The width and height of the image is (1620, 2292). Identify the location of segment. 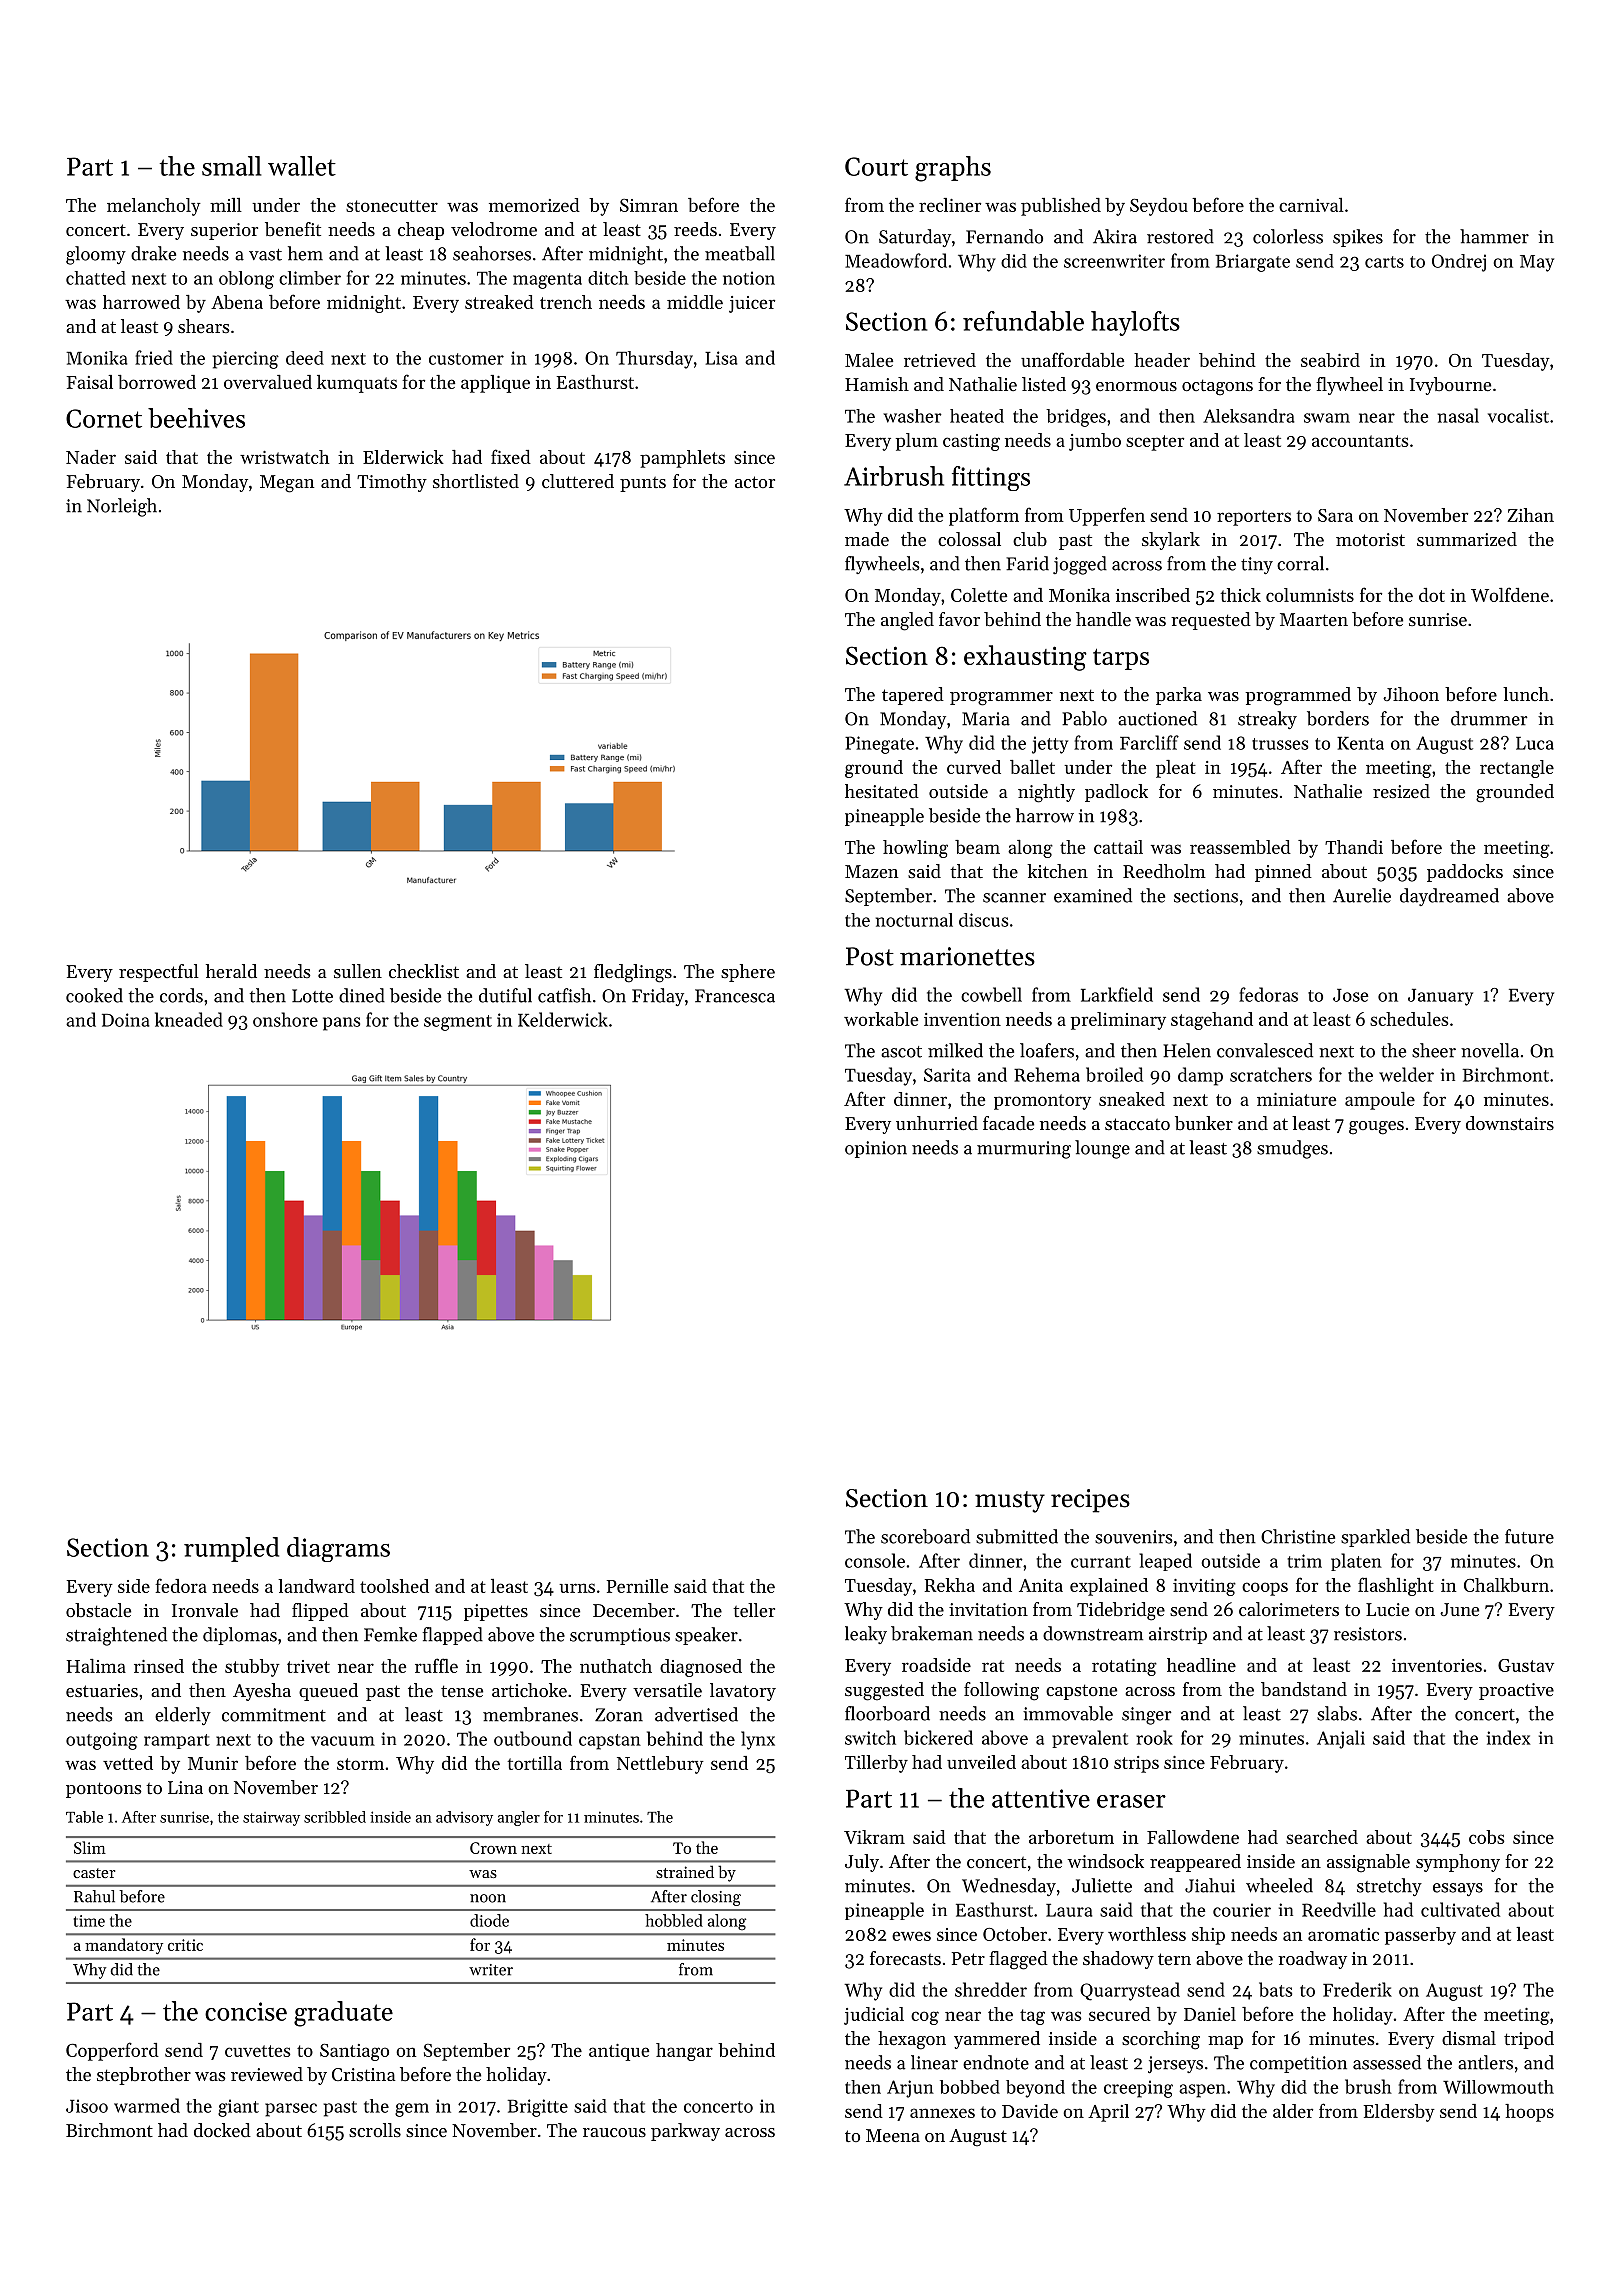
(458, 1023).
